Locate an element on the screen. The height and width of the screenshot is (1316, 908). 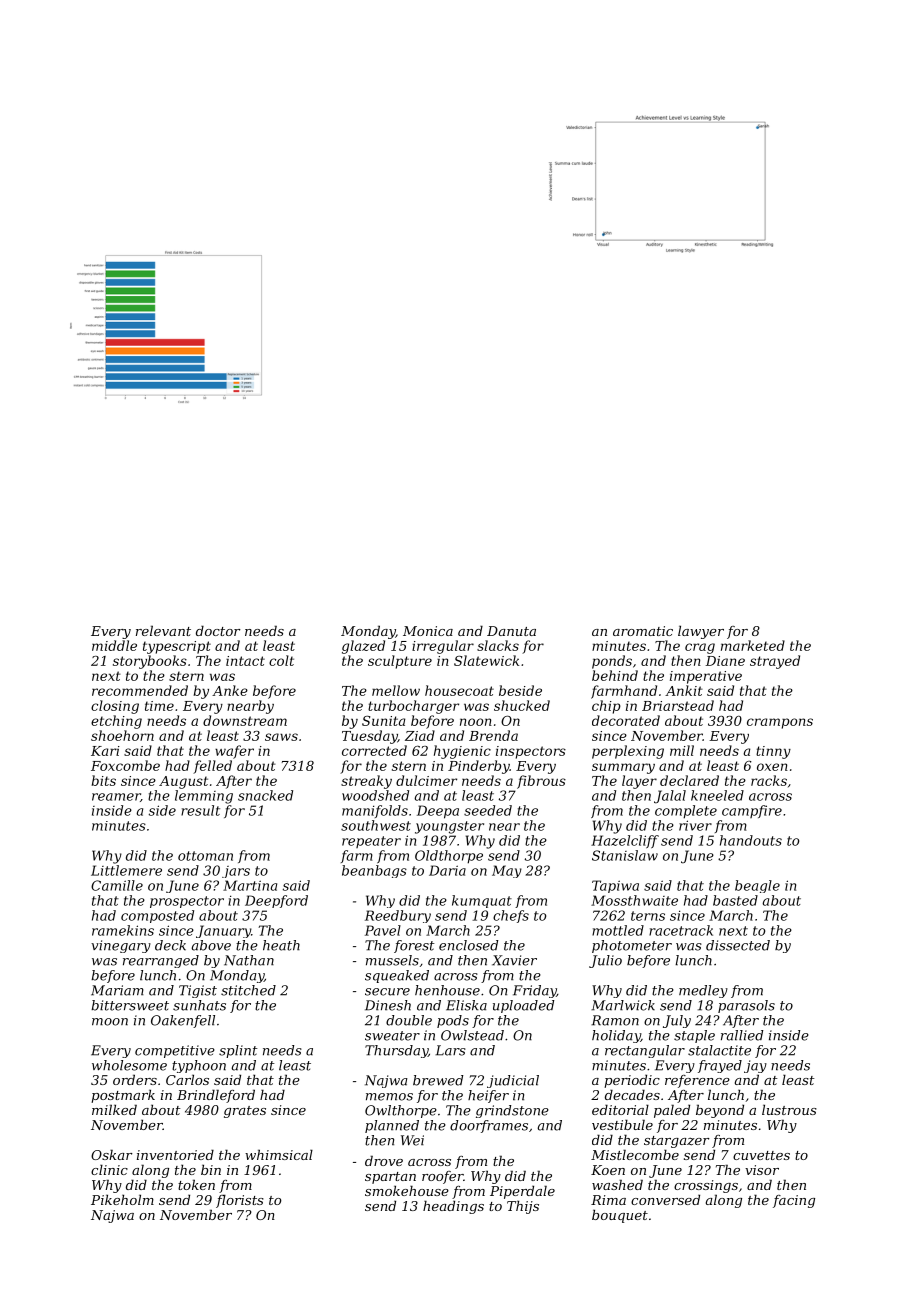
rallied is located at coordinates (742, 1035).
